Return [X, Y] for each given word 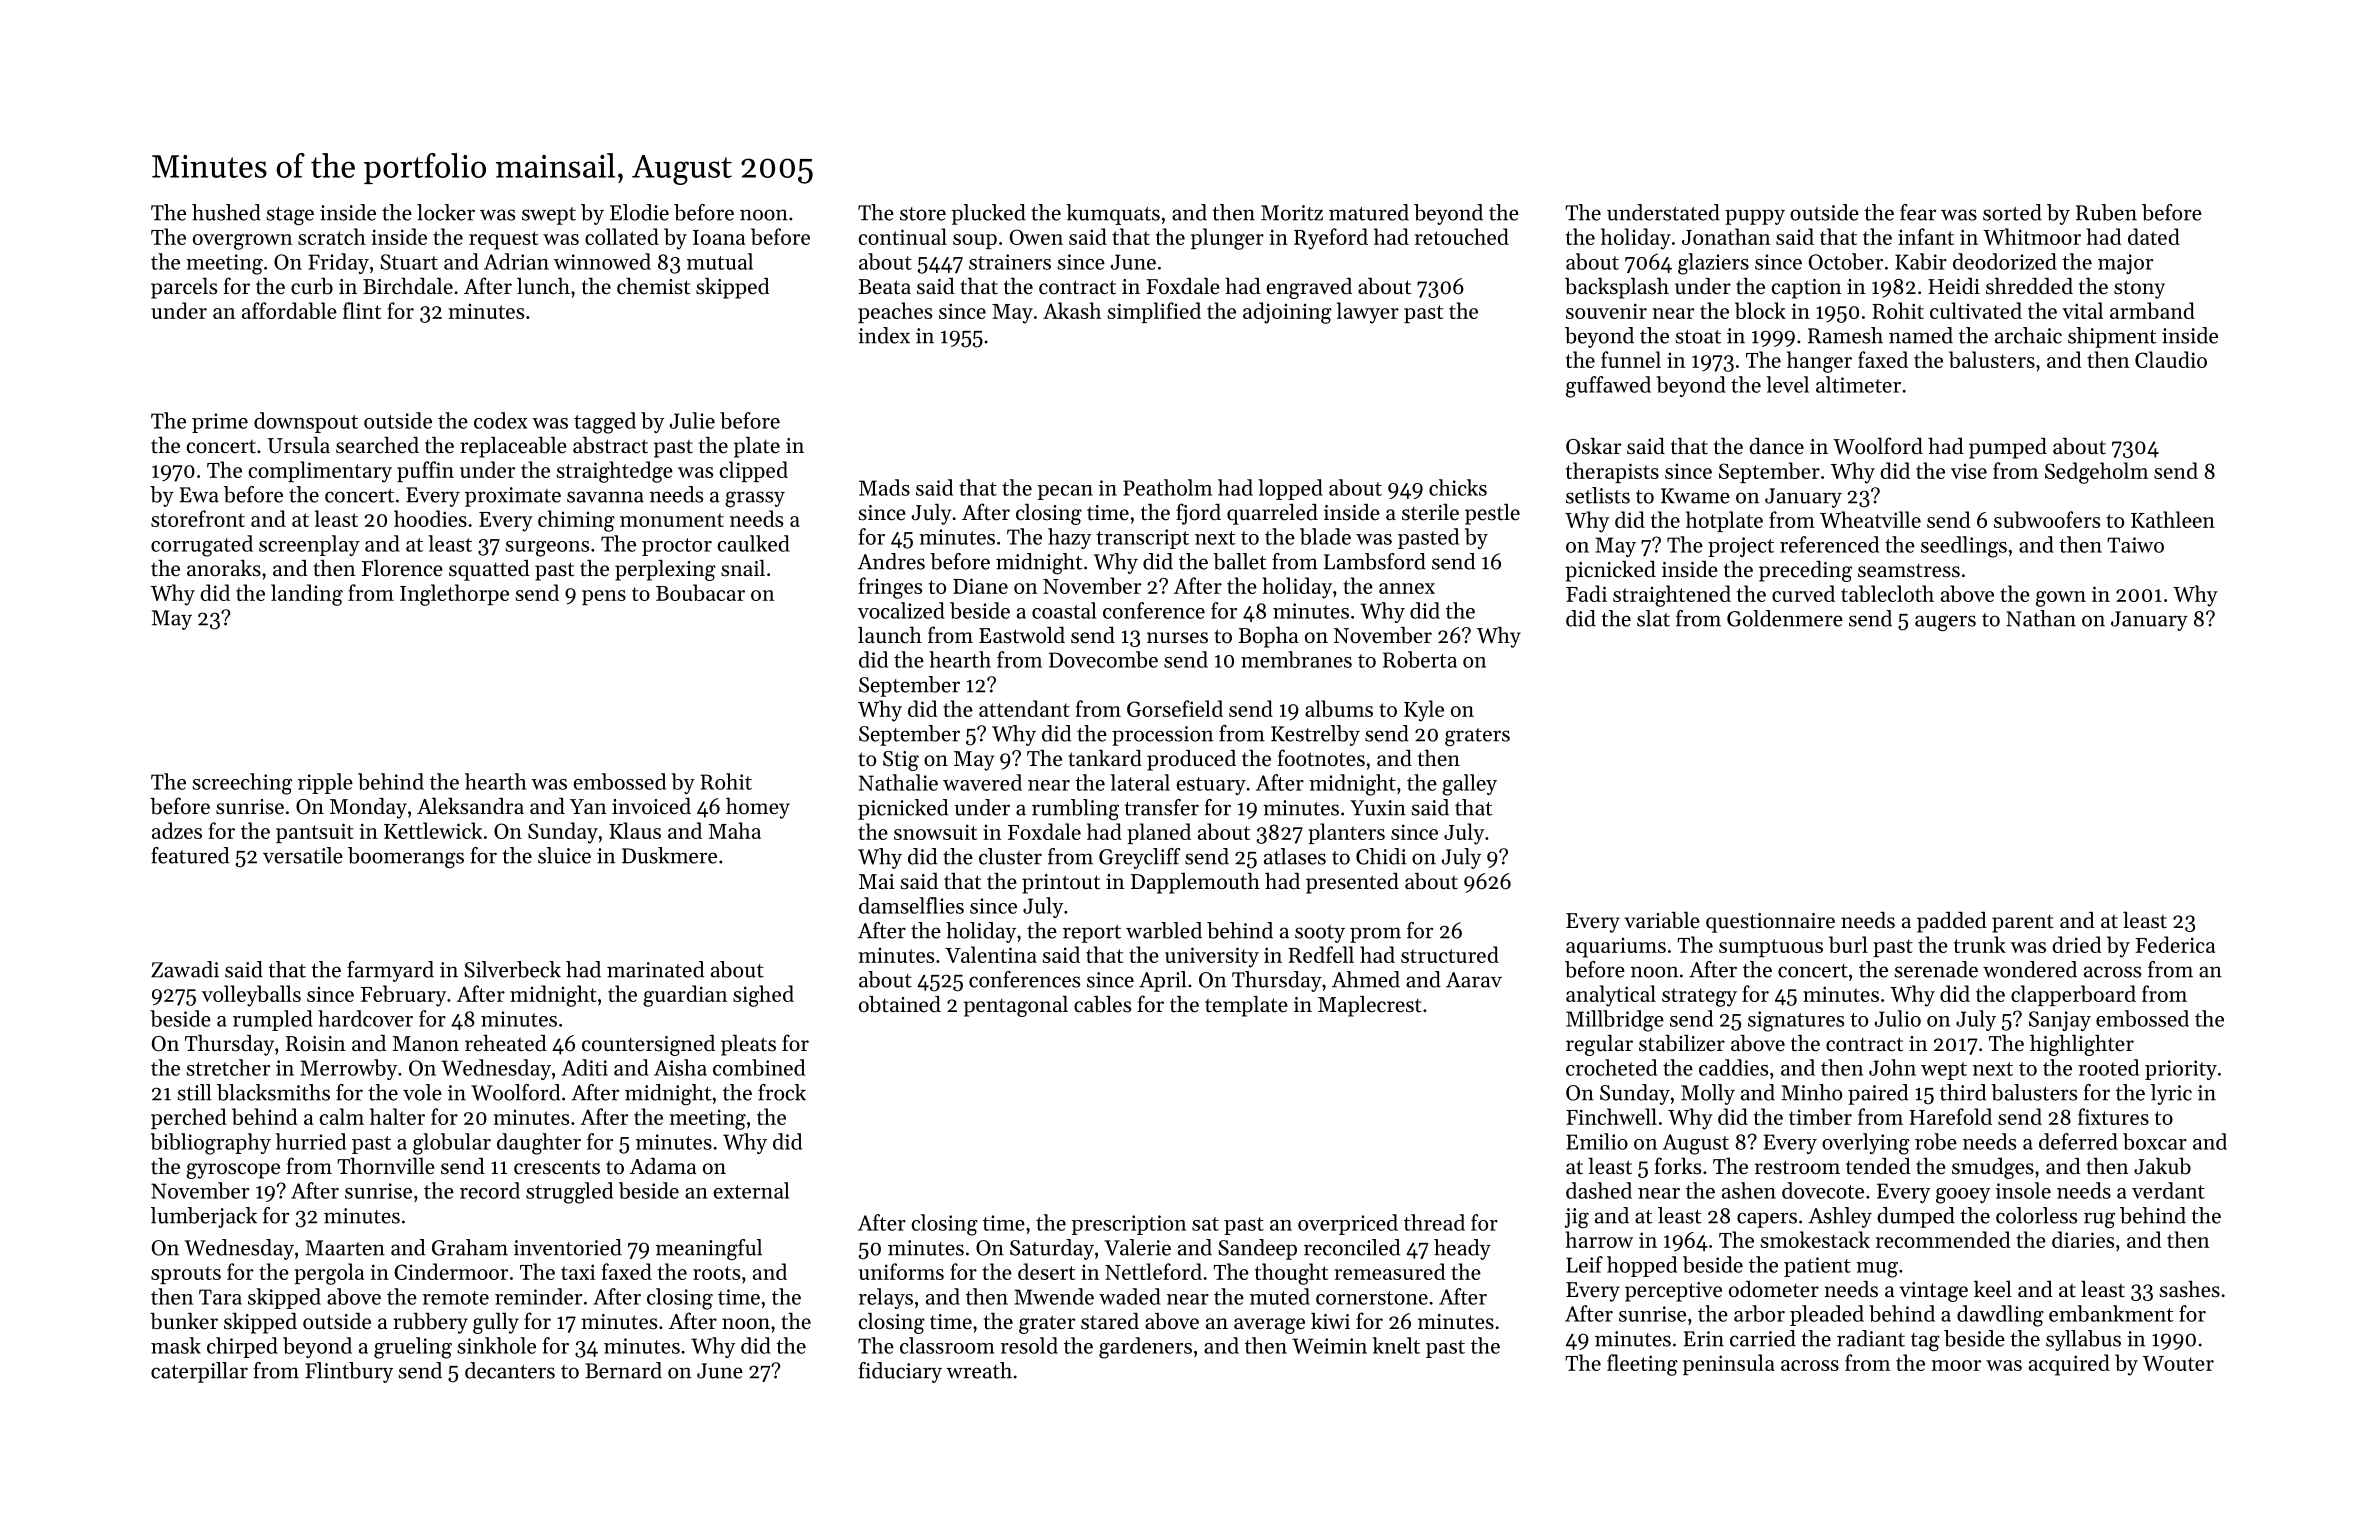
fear [1918, 212]
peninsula [1729, 1364]
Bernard [623, 1370]
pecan [1065, 492]
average [1269, 1326]
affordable [289, 310]
